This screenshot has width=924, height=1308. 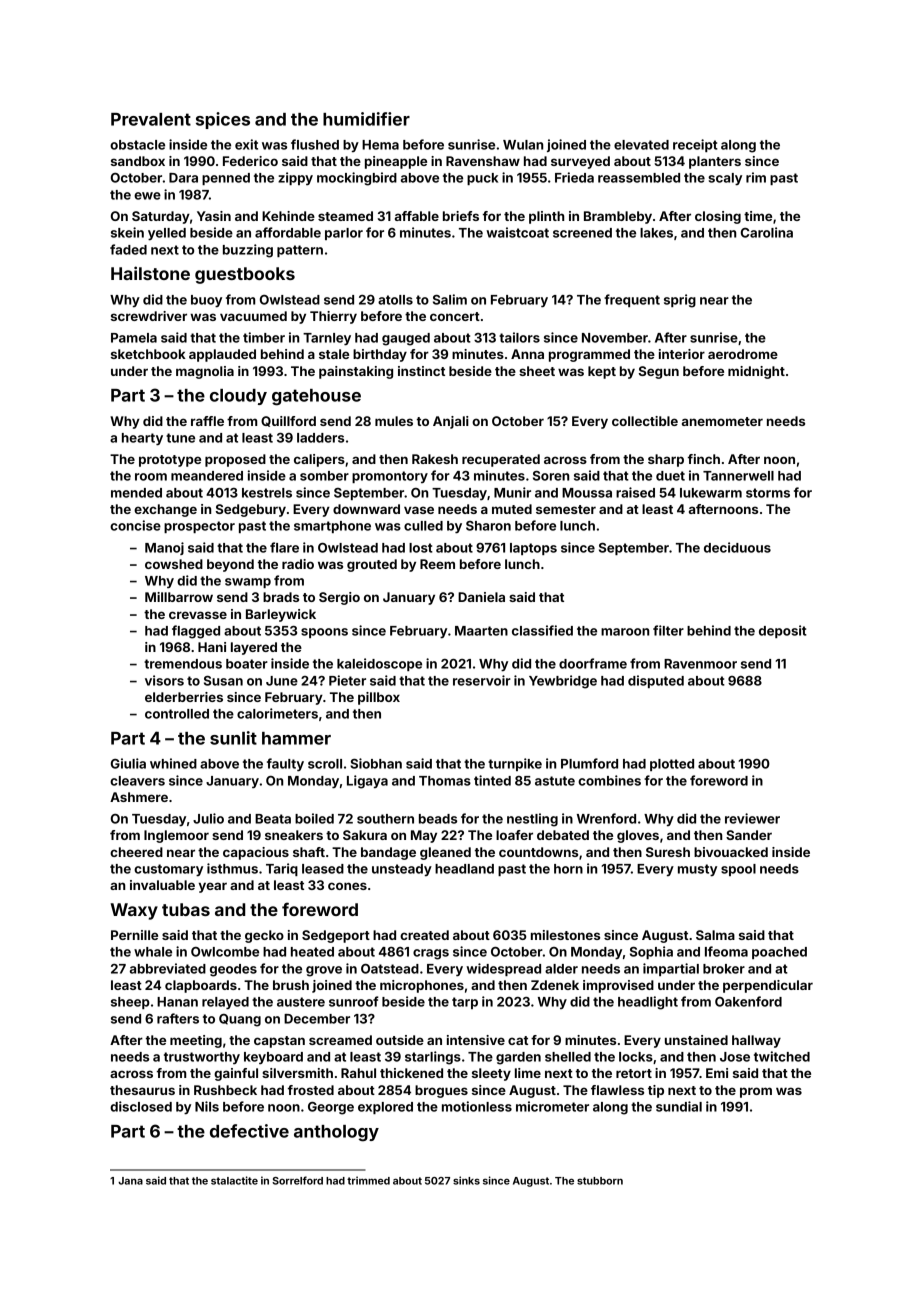 I want to click on Oatstead, so click(x=390, y=969).
